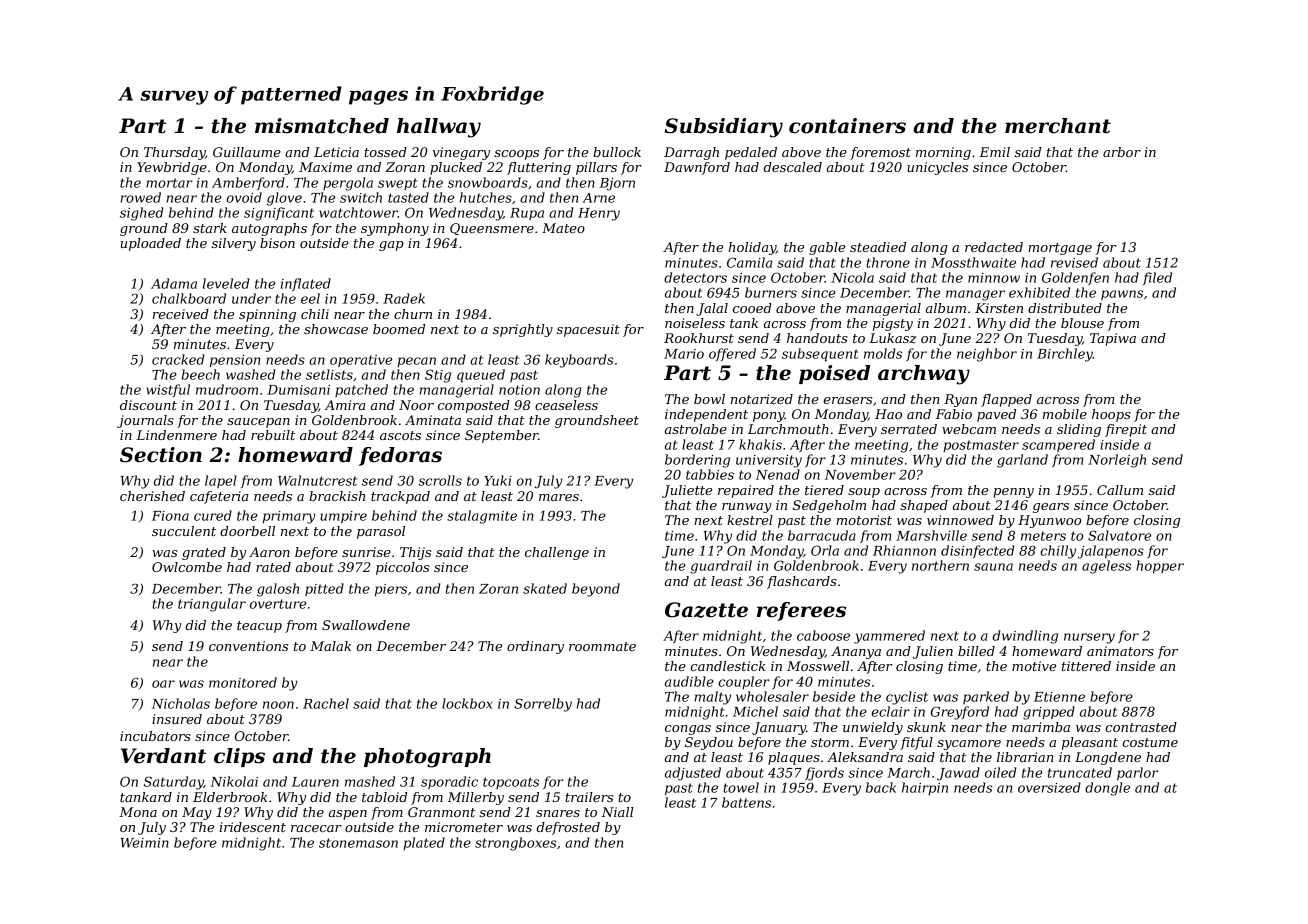  Describe the element at coordinates (219, 497) in the image. I see `cafeteria` at that location.
